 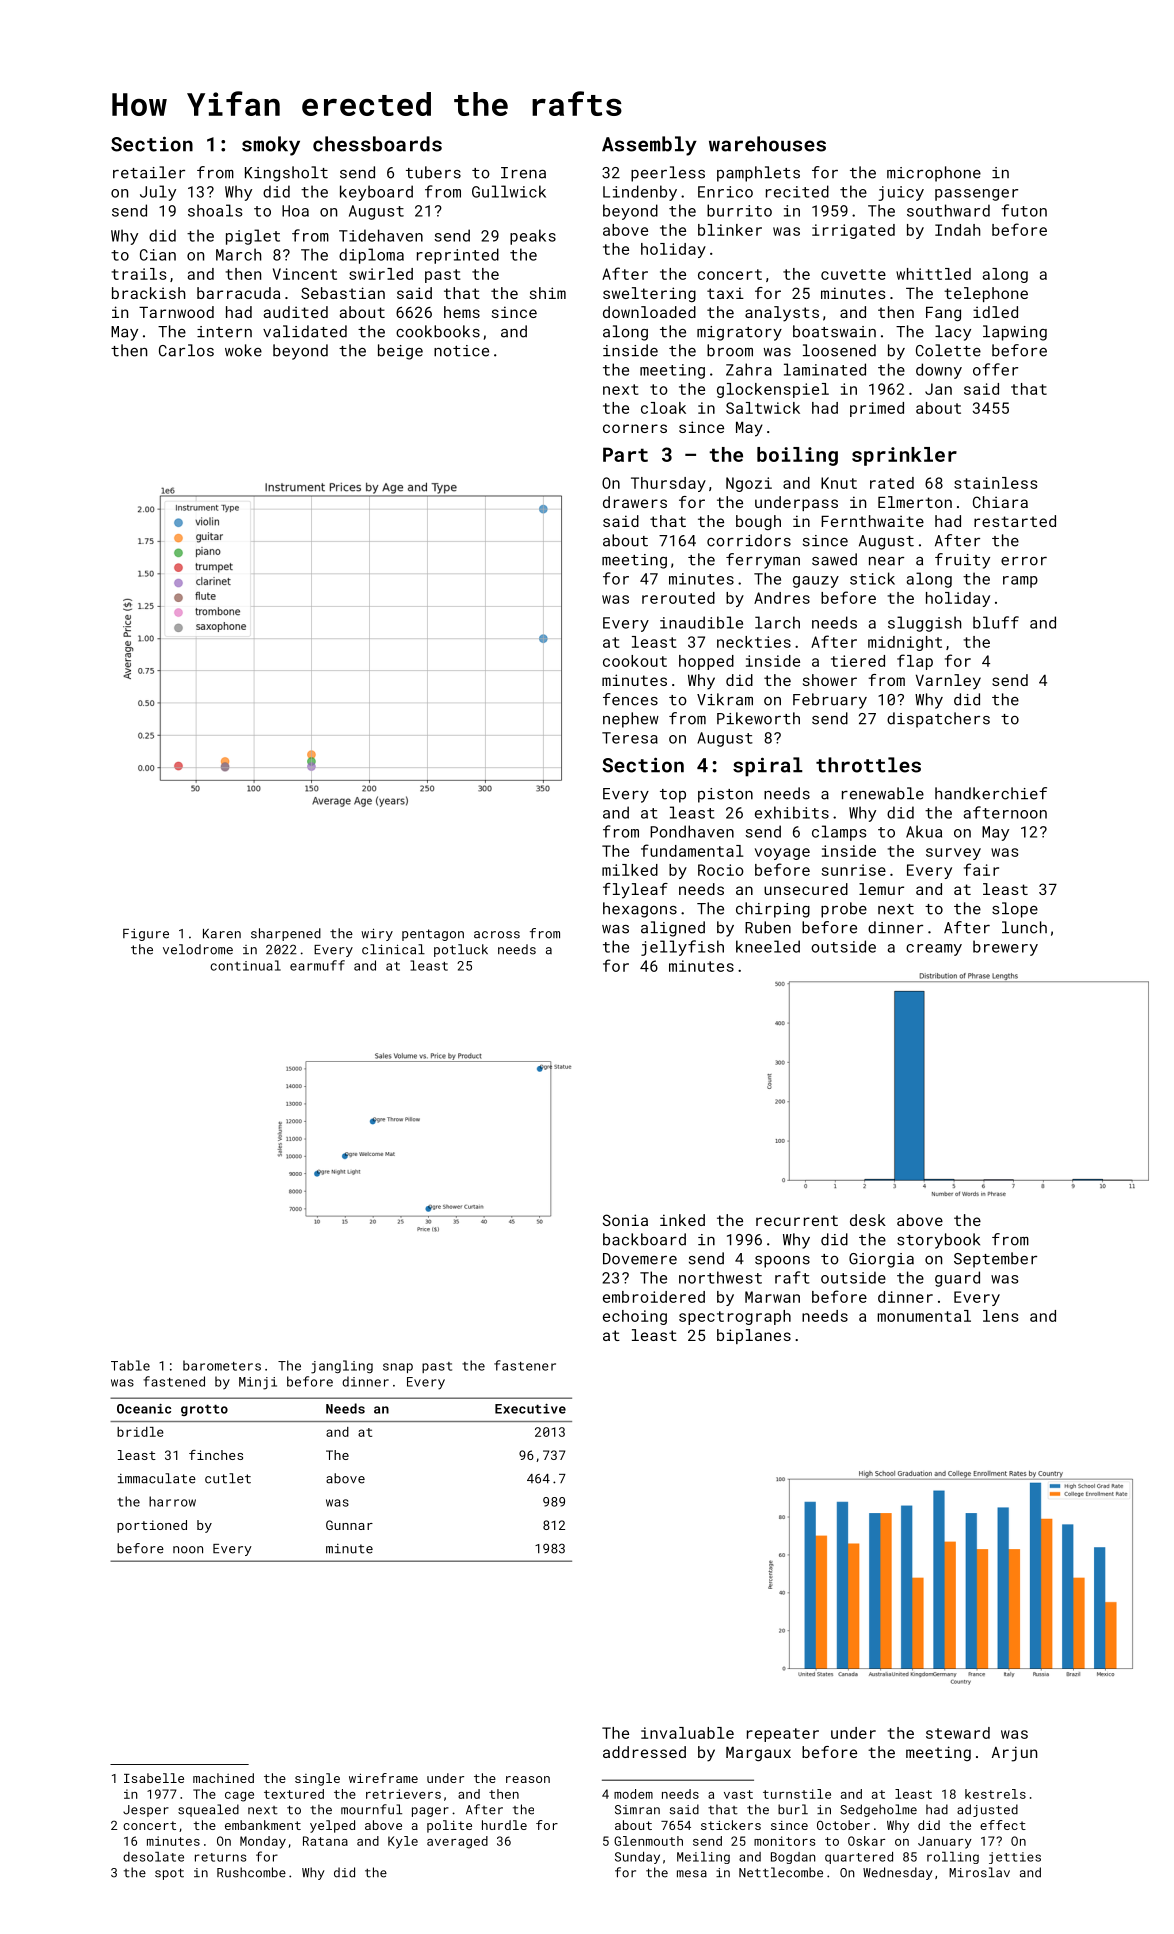 What do you see at coordinates (342, 1367) in the document?
I see `jangling` at bounding box center [342, 1367].
